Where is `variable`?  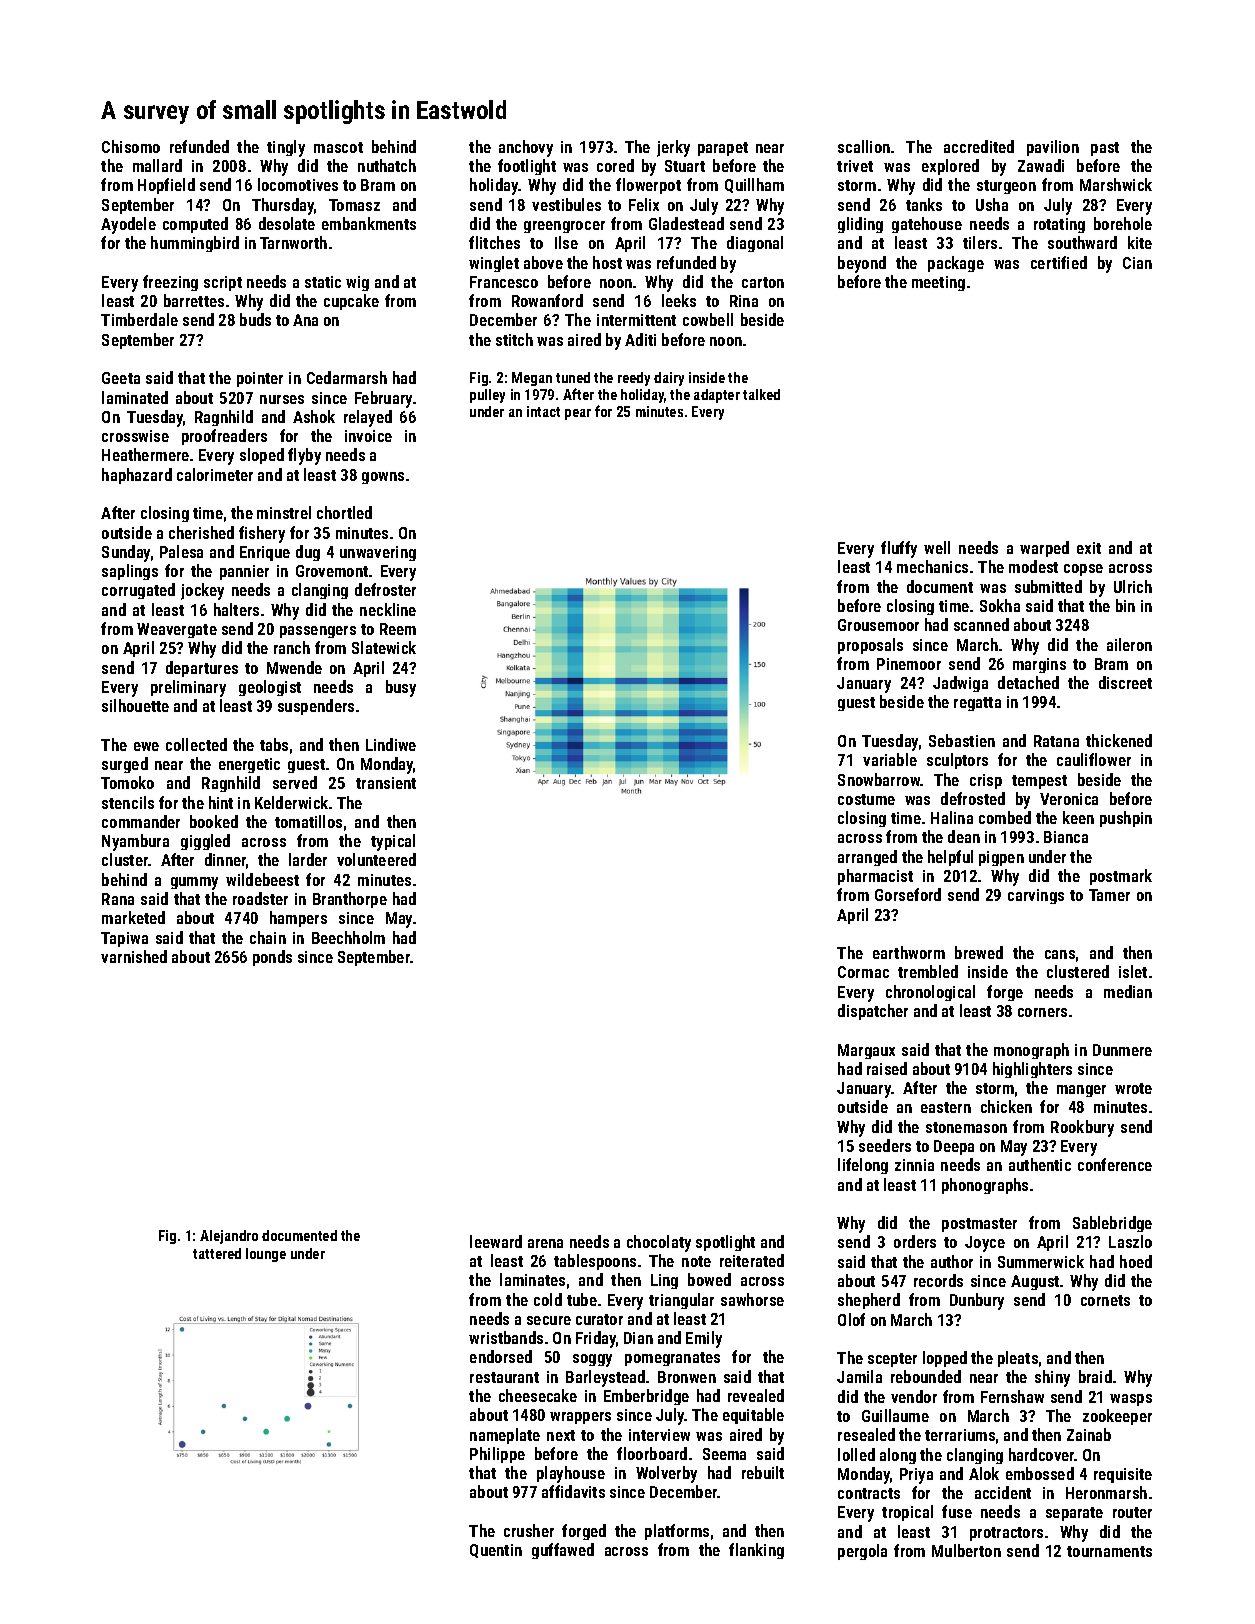
variable is located at coordinates (890, 759).
